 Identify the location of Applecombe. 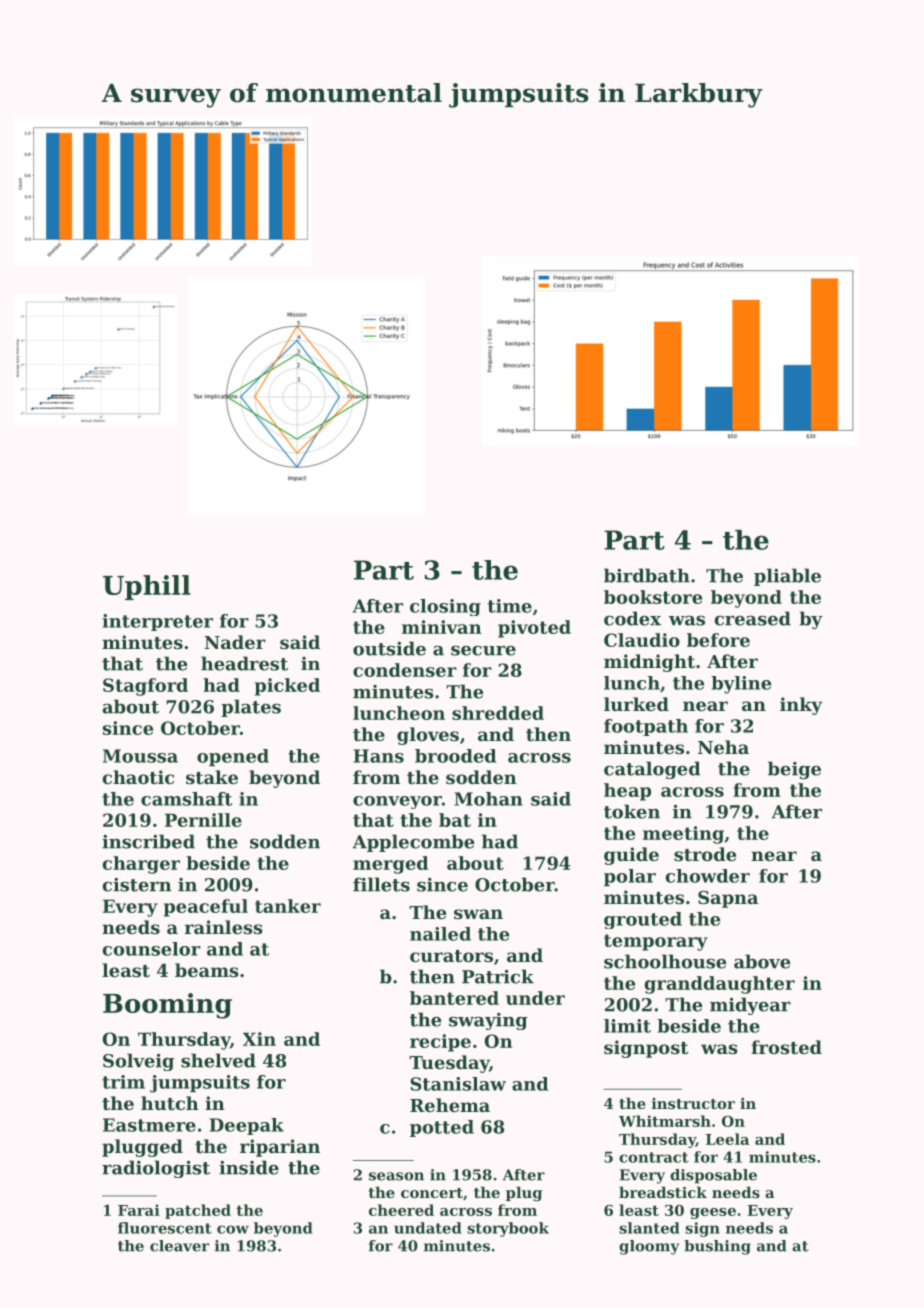
(413, 843).
